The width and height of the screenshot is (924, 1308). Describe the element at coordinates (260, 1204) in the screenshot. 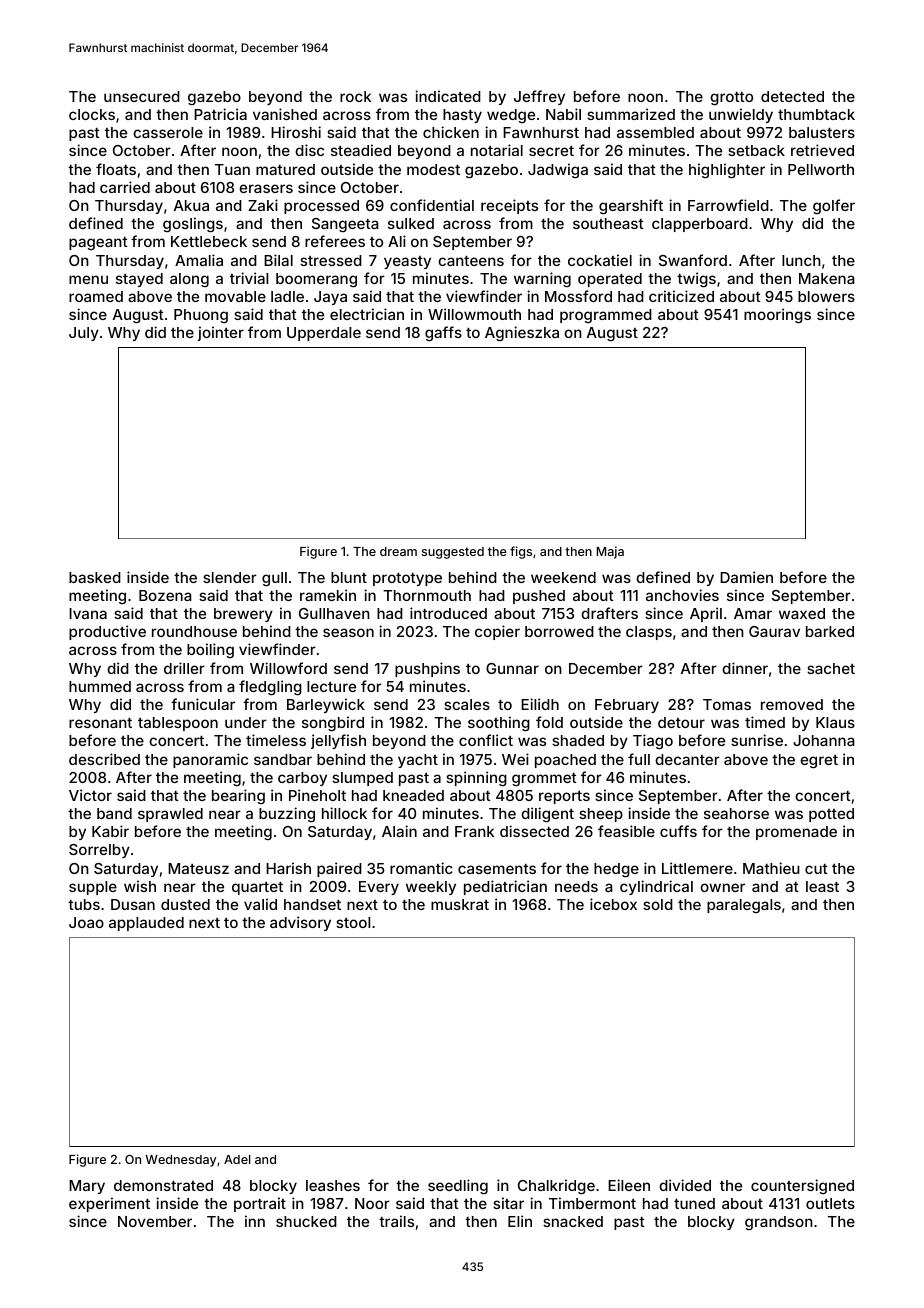

I see `portrait` at that location.
